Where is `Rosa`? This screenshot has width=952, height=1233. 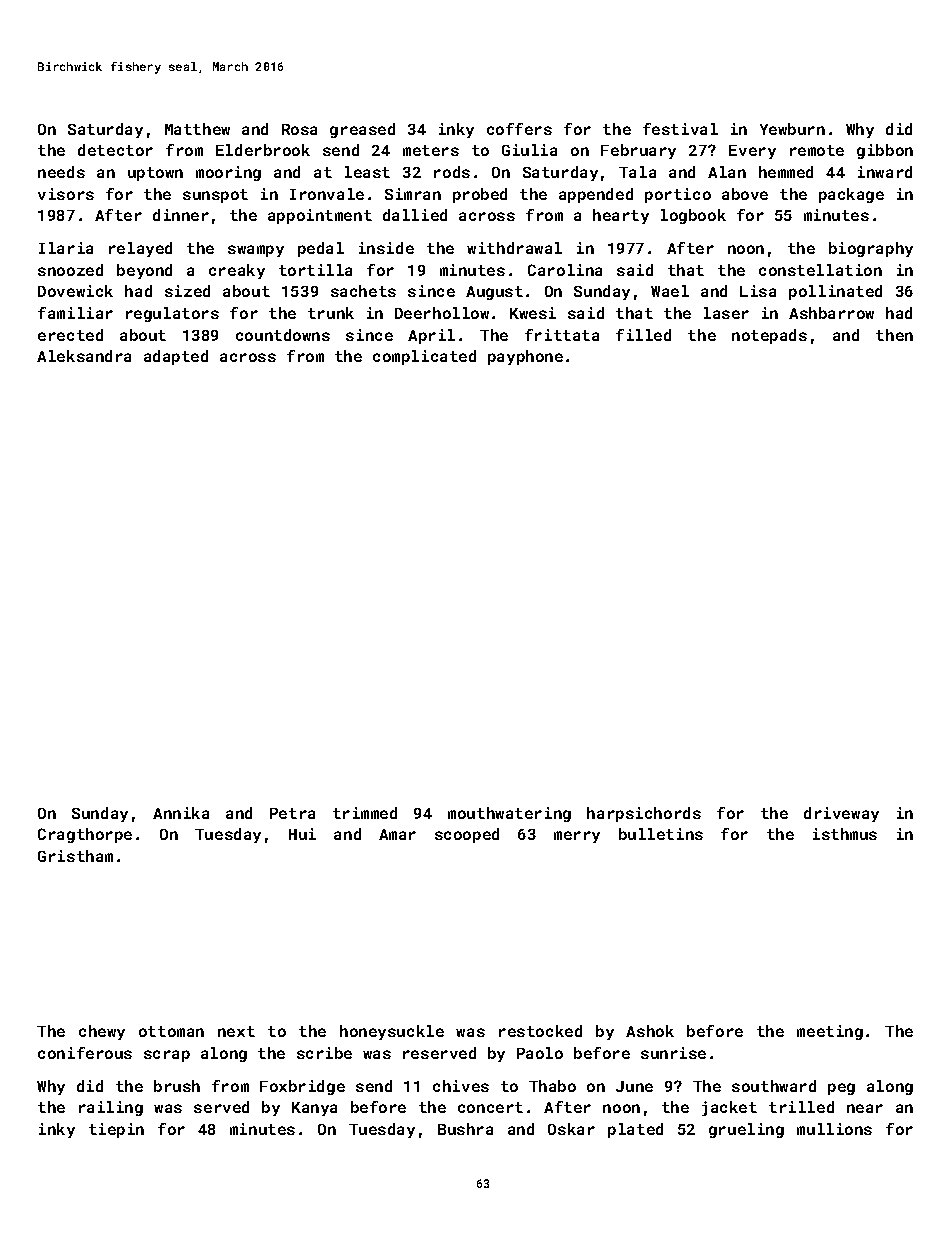
Rosa is located at coordinates (299, 129).
